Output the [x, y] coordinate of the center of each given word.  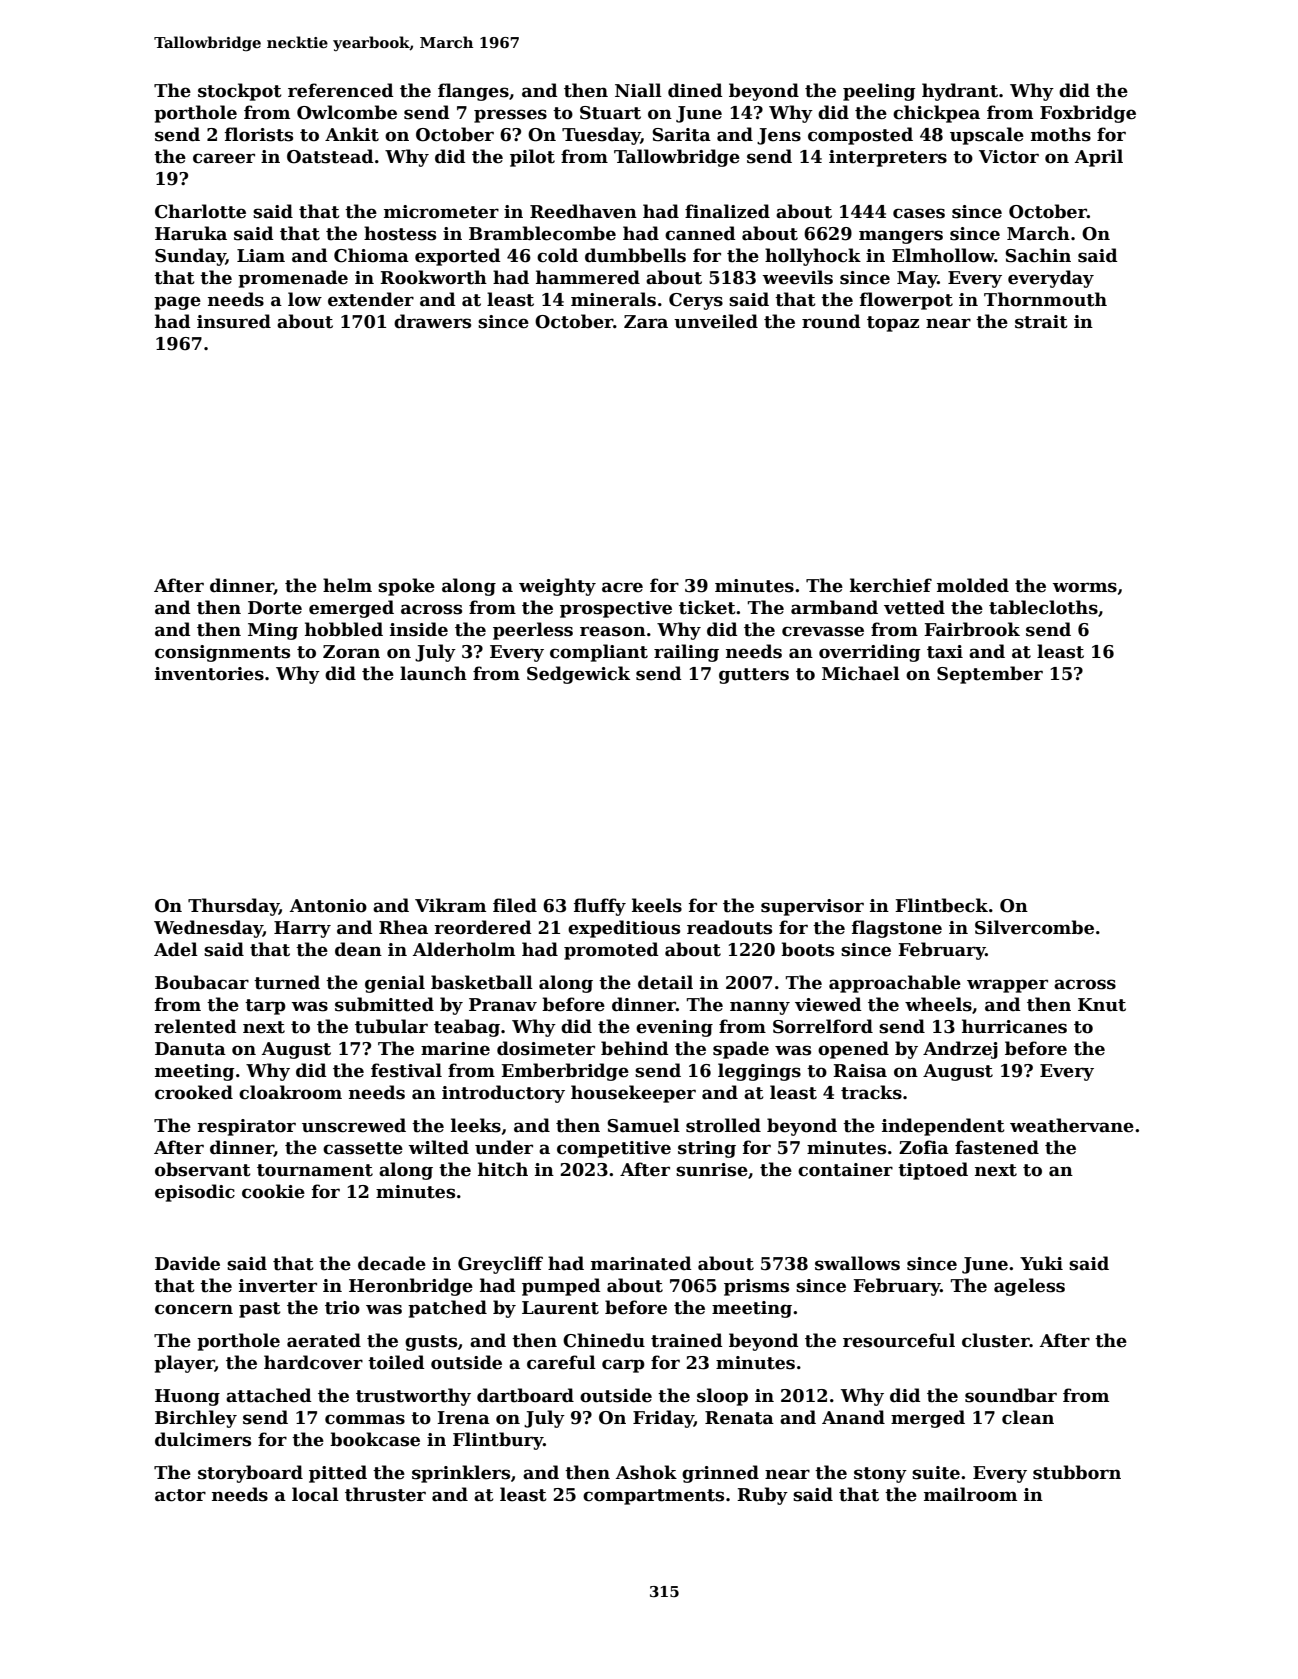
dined [695, 90]
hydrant [960, 92]
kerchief [891, 585]
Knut [1102, 1005]
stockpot [240, 92]
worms [1084, 587]
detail [665, 982]
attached [269, 1395]
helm [347, 585]
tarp [265, 1007]
